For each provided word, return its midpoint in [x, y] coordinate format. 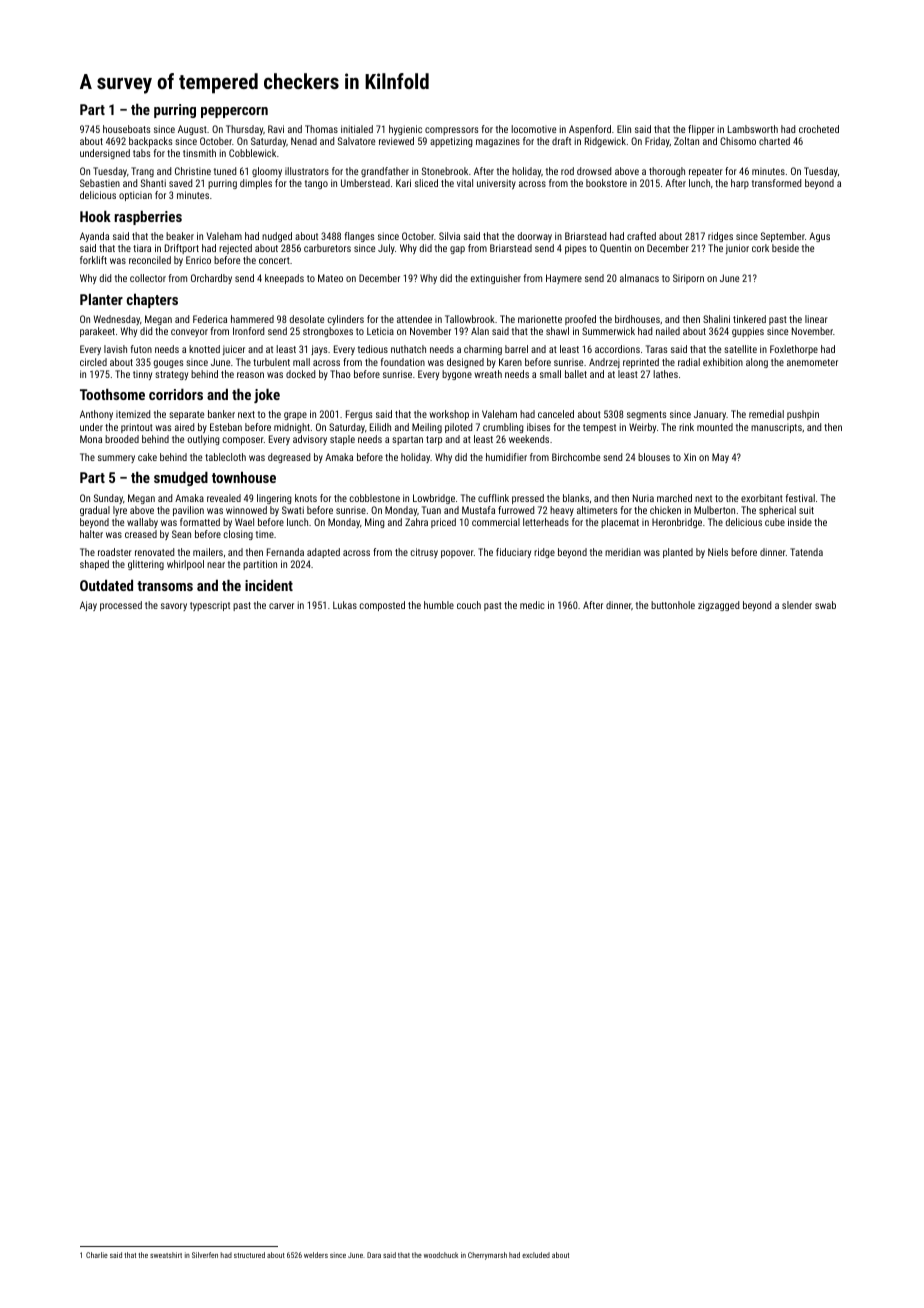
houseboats [126, 129]
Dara [374, 1255]
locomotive [533, 129]
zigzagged [718, 606]
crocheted [819, 129]
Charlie [97, 1255]
